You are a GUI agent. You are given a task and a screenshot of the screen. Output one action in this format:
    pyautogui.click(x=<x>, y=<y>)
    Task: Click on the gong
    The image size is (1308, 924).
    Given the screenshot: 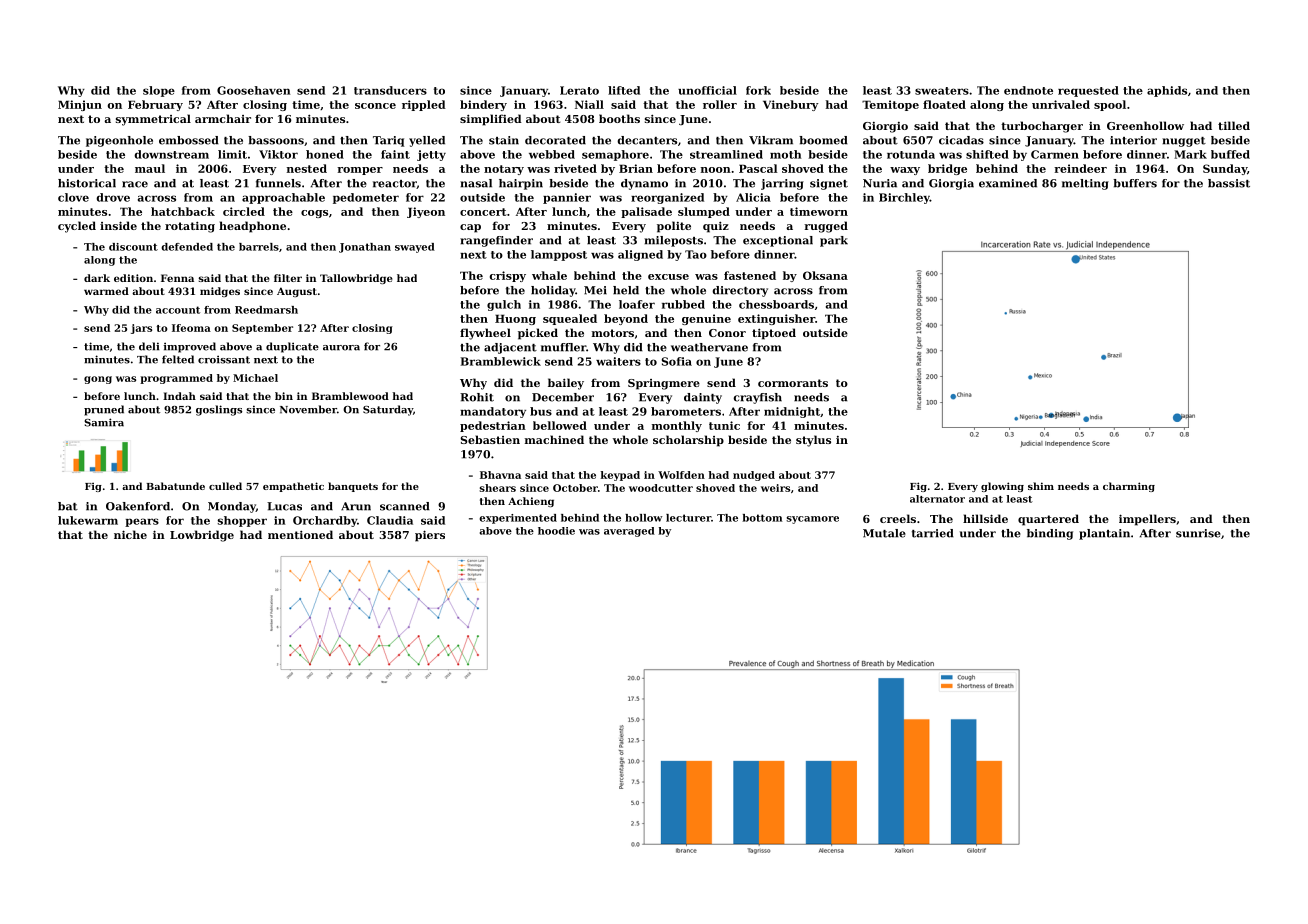 What is the action you would take?
    pyautogui.click(x=98, y=380)
